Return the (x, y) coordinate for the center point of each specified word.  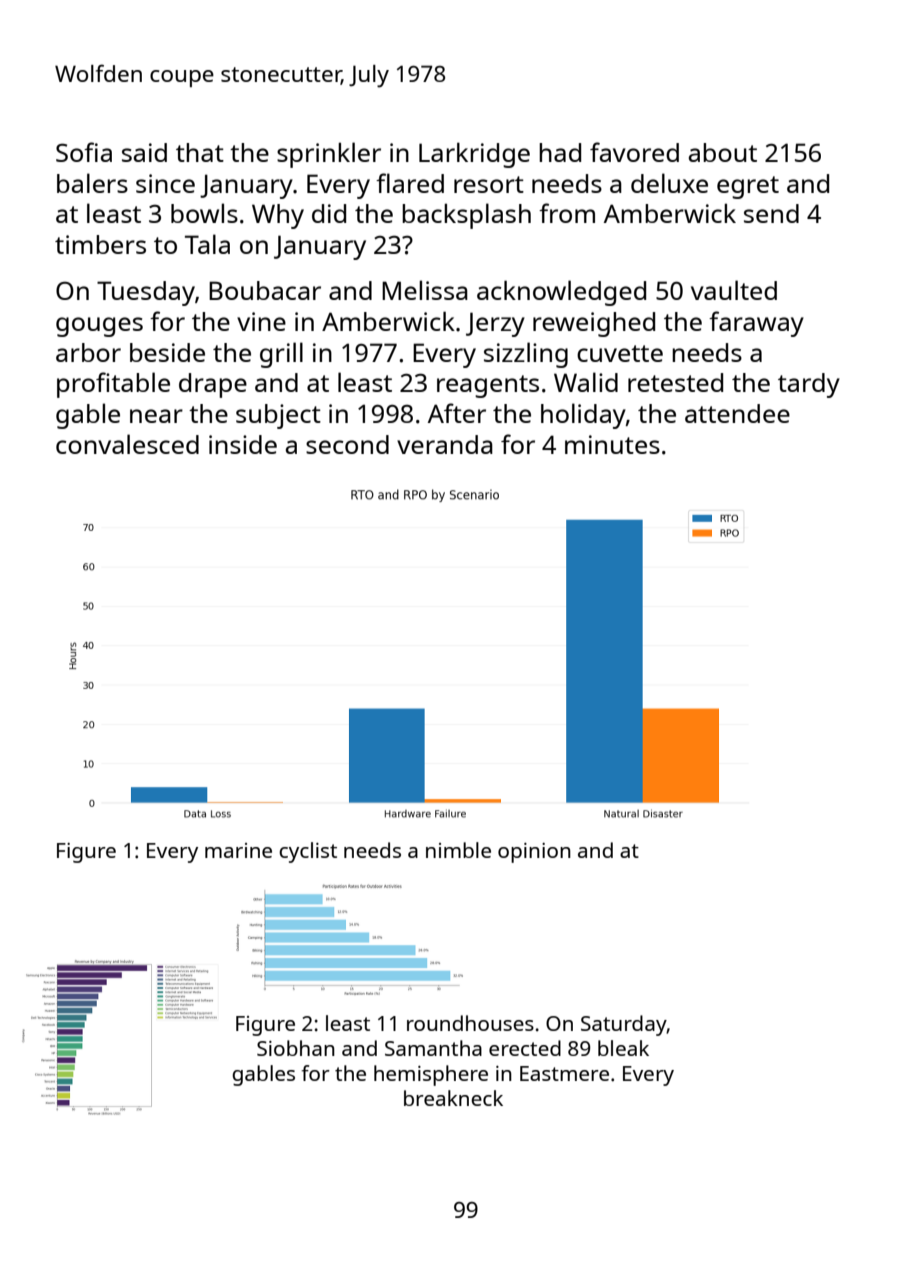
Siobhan (296, 1048)
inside (243, 444)
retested (675, 382)
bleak (623, 1048)
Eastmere (564, 1073)
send (771, 213)
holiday (583, 416)
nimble (458, 850)
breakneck (453, 1098)
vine (261, 321)
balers (92, 183)
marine (238, 850)
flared (410, 183)
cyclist (308, 852)
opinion (534, 853)
